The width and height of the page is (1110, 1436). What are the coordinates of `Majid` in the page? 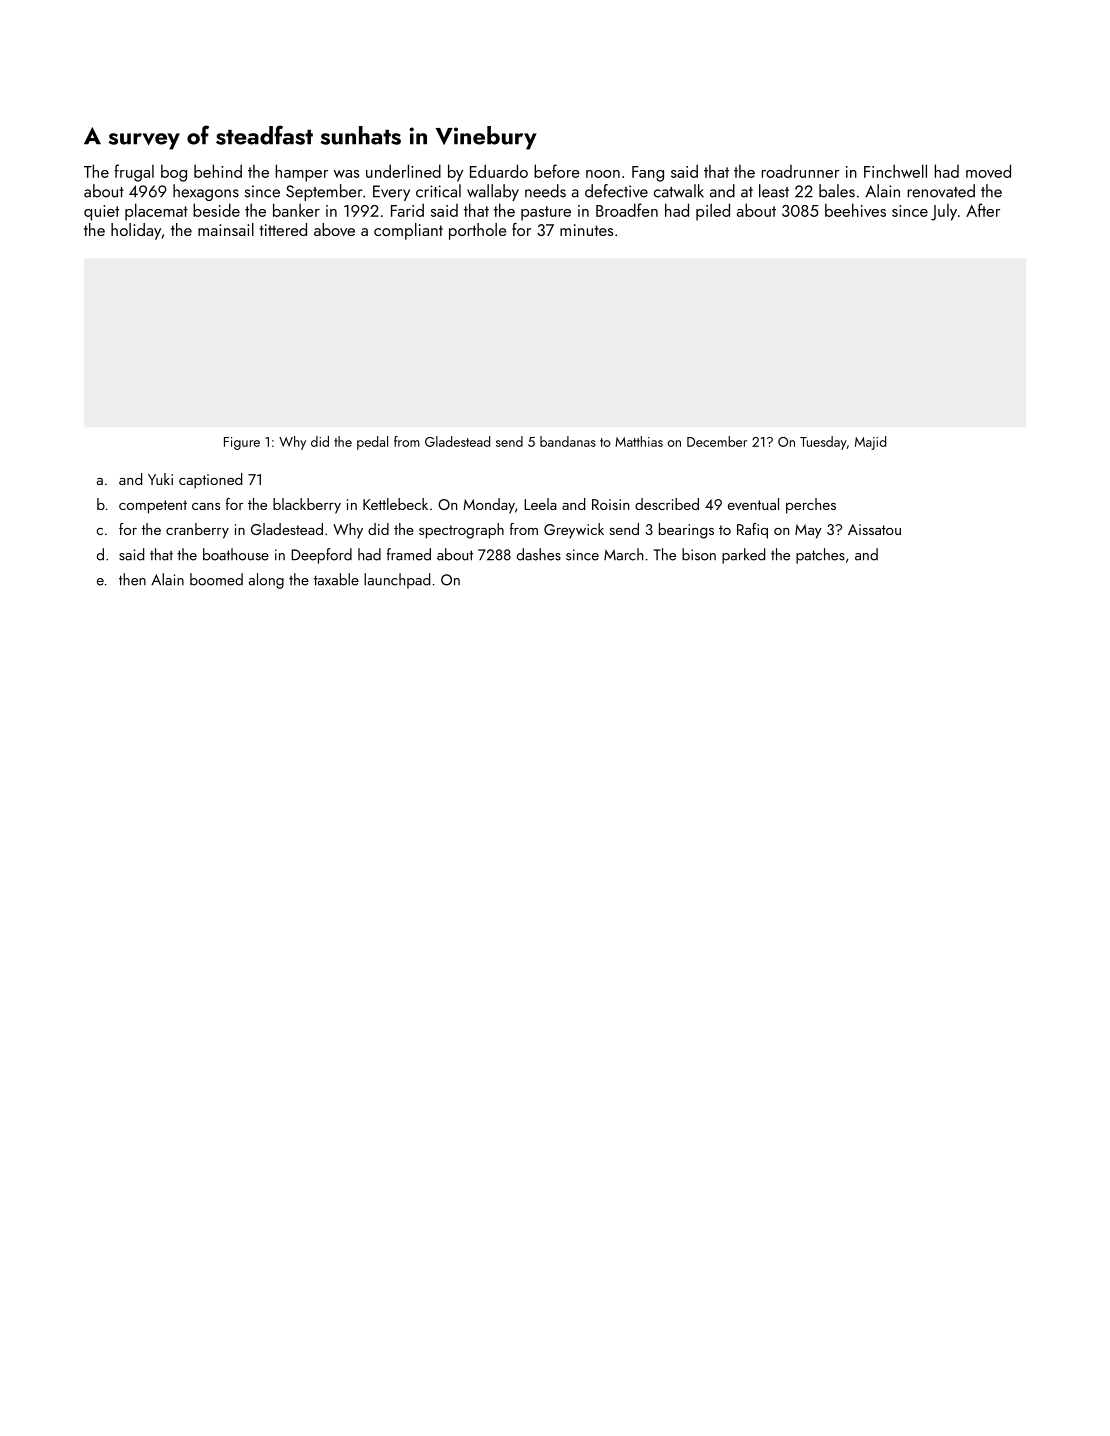 It's located at (870, 443).
